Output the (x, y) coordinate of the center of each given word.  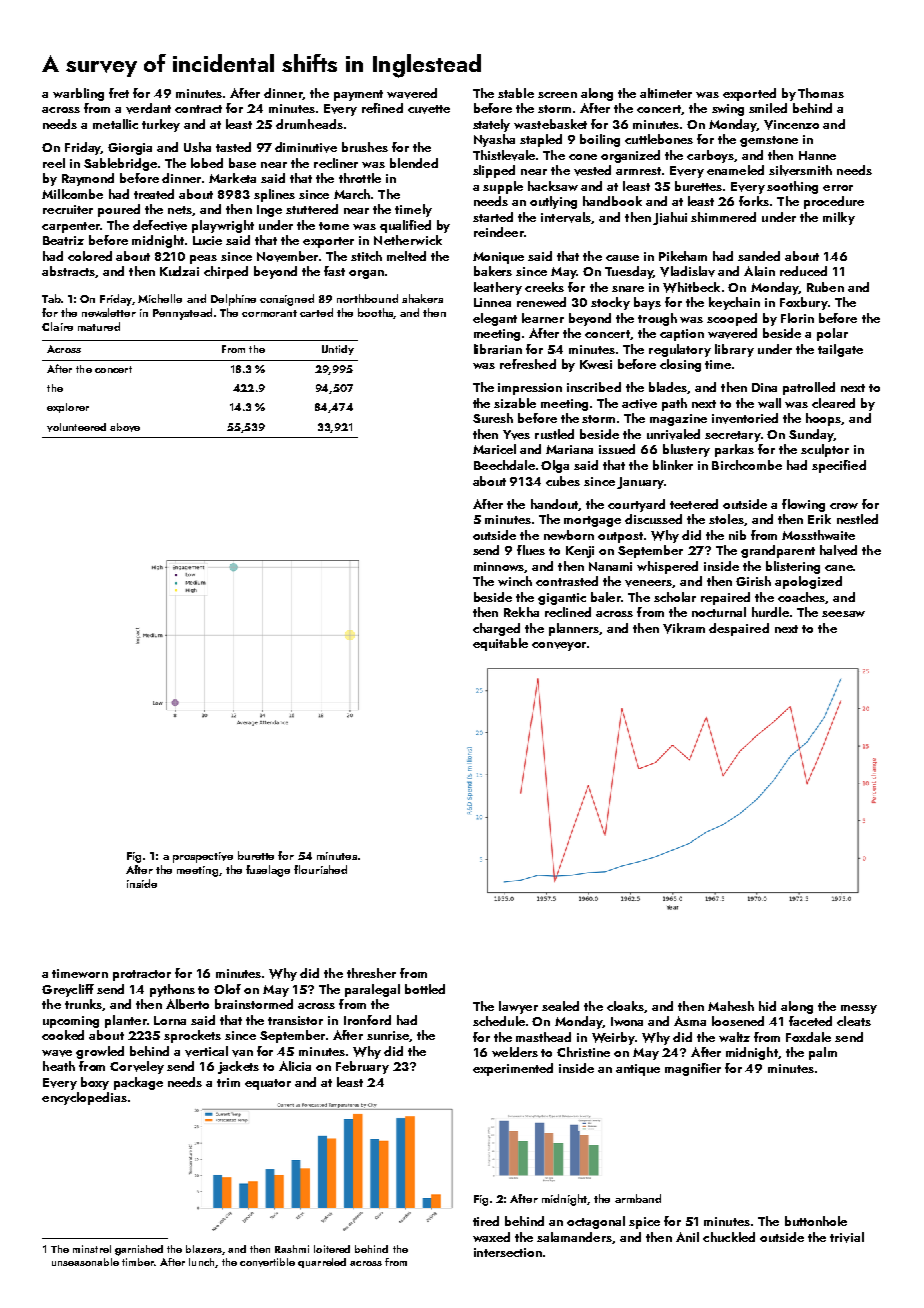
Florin (797, 318)
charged (496, 629)
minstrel (92, 1249)
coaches (801, 597)
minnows (499, 567)
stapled (541, 140)
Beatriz (63, 240)
